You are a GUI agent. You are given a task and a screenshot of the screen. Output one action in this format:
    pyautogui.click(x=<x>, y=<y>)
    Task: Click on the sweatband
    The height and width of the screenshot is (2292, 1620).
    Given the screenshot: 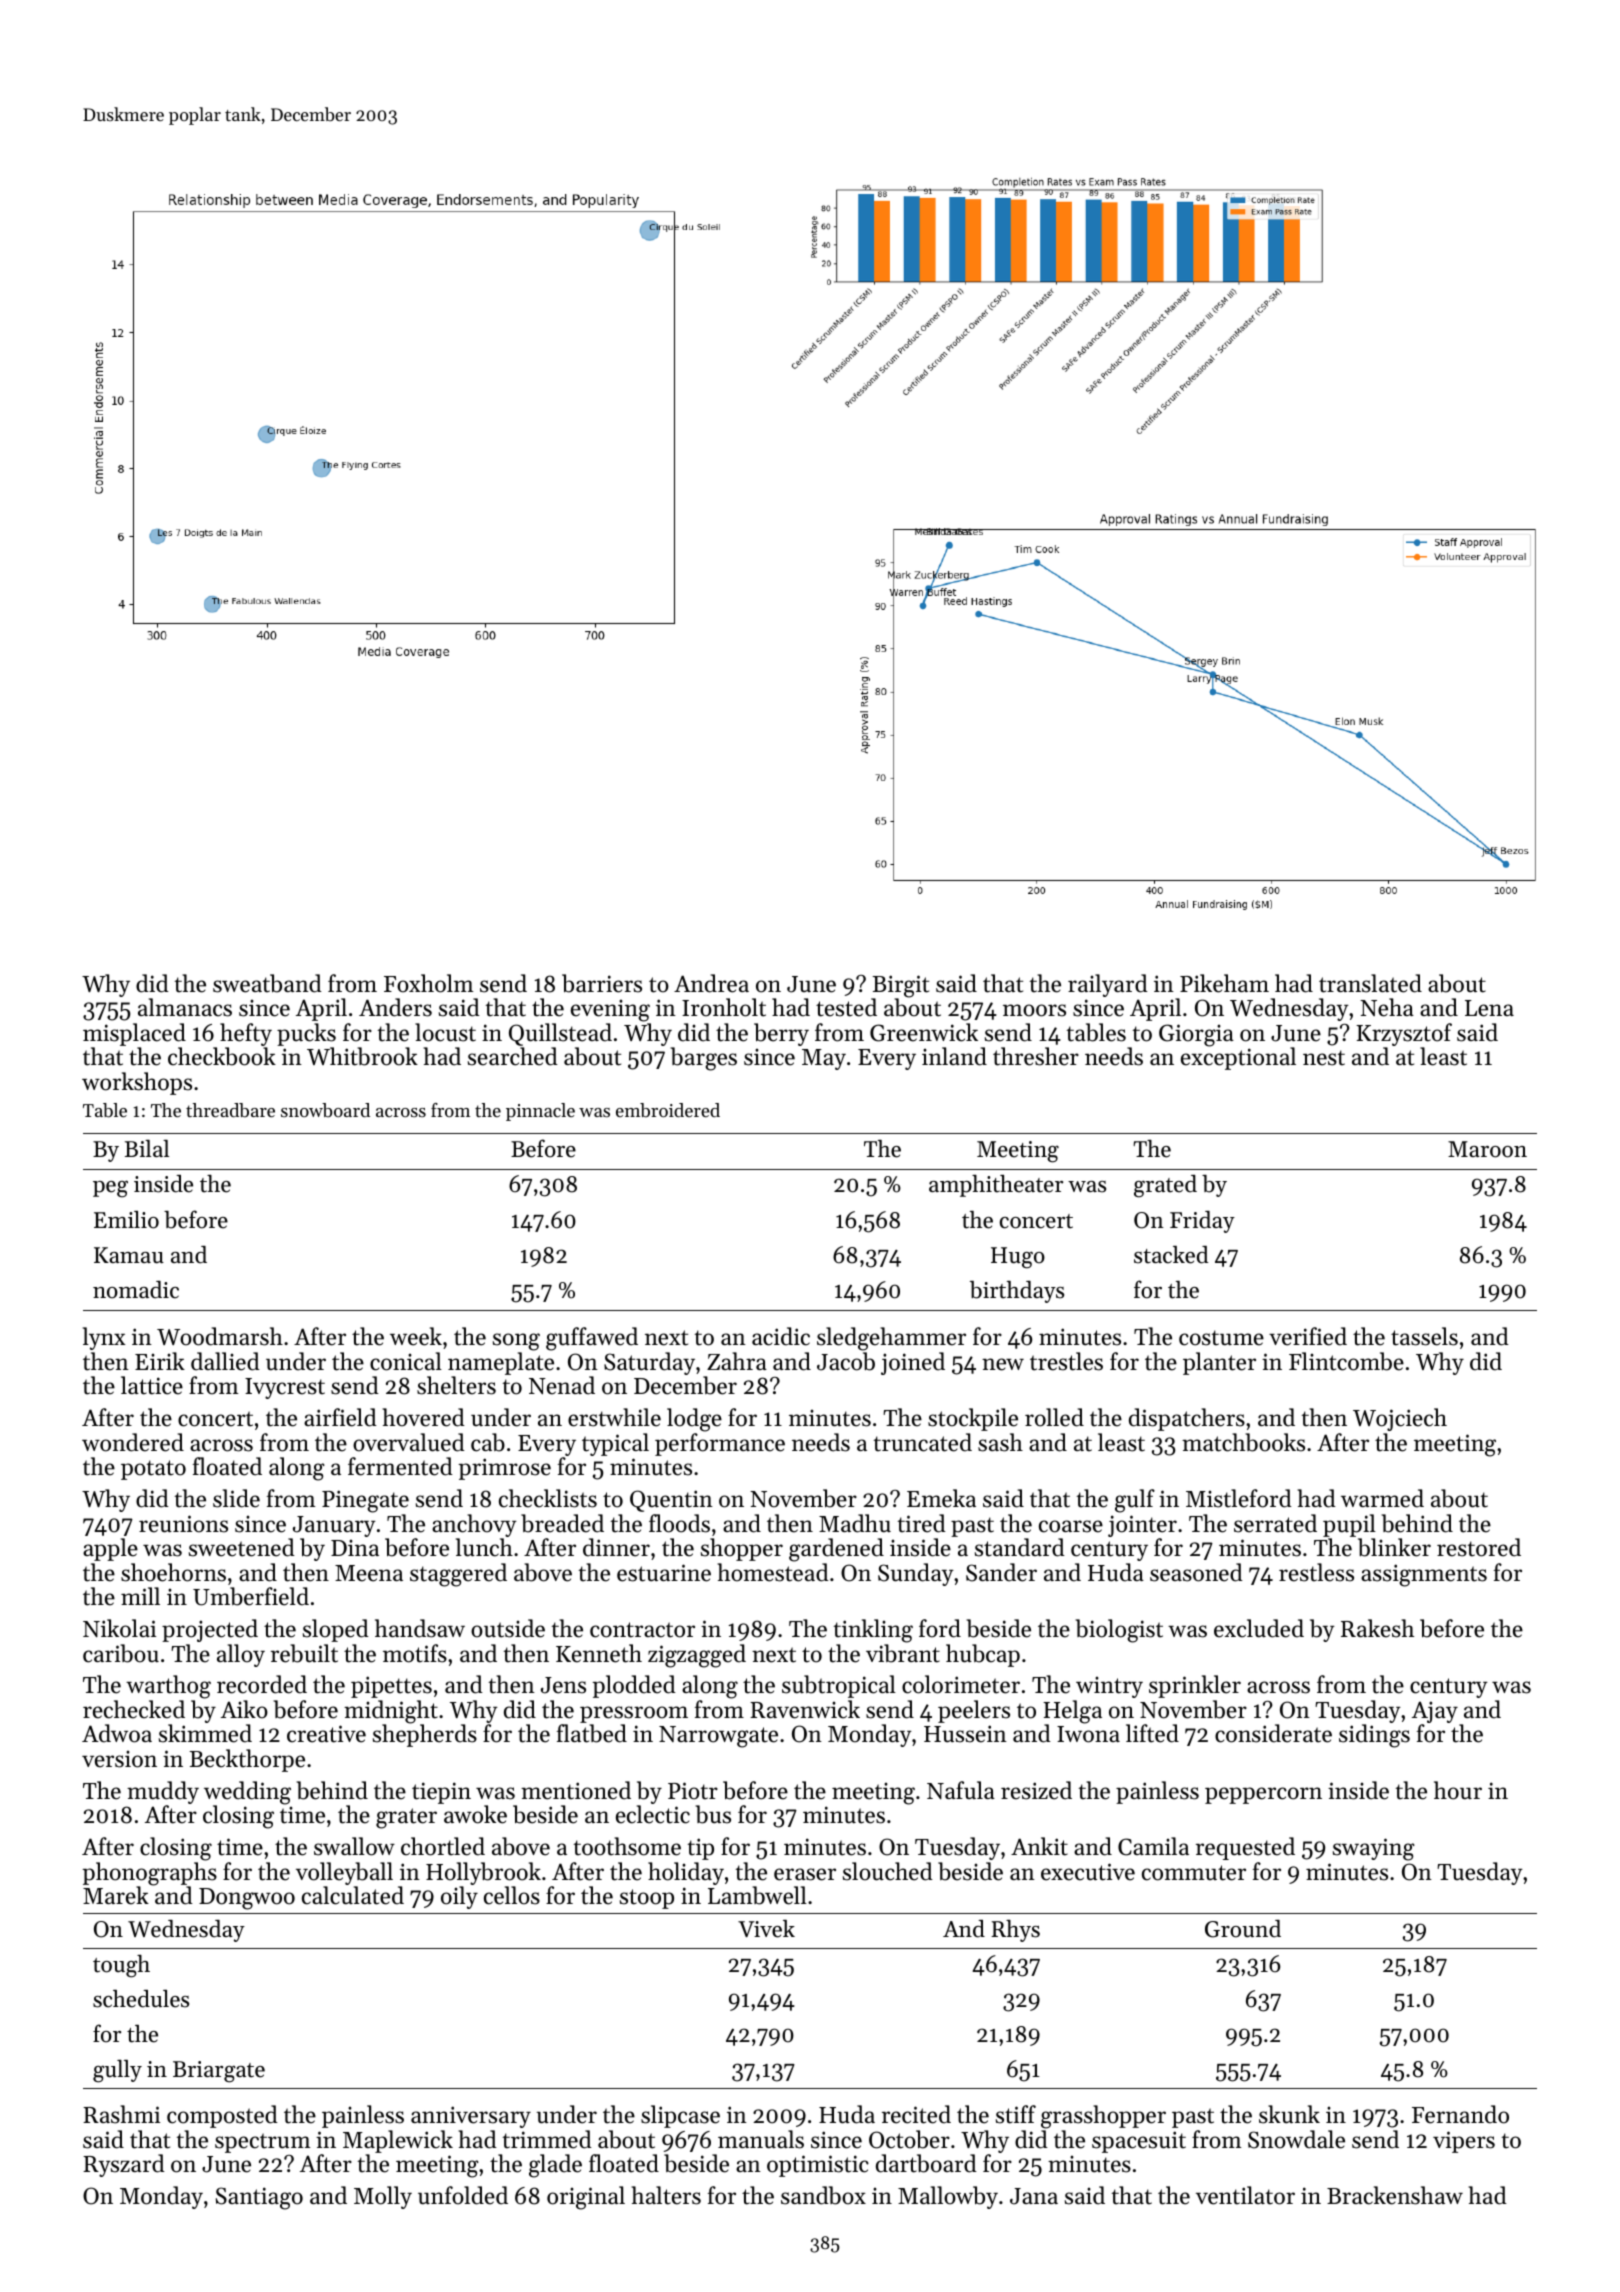 What is the action you would take?
    pyautogui.click(x=267, y=983)
